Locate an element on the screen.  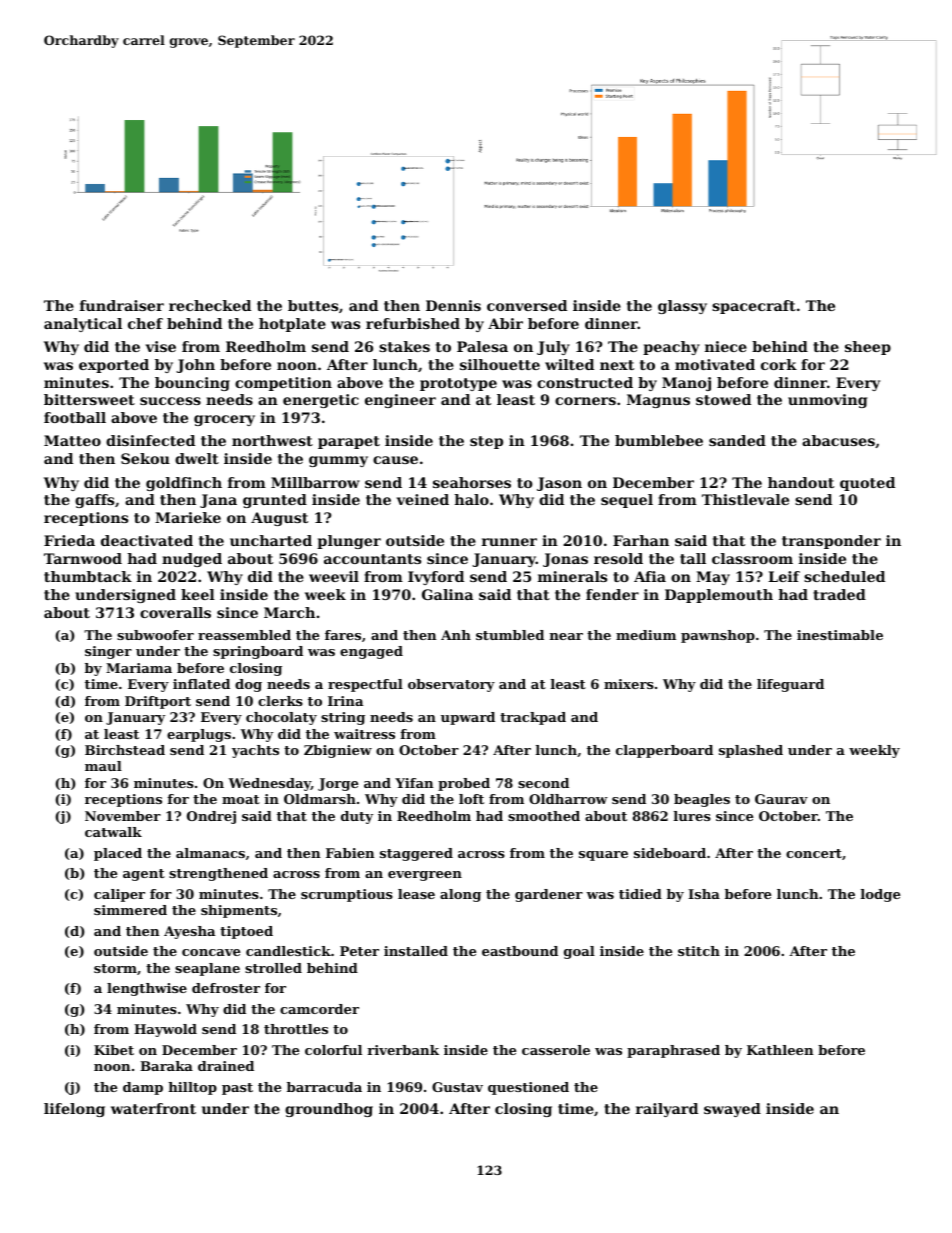
lifelong is located at coordinates (74, 1110).
